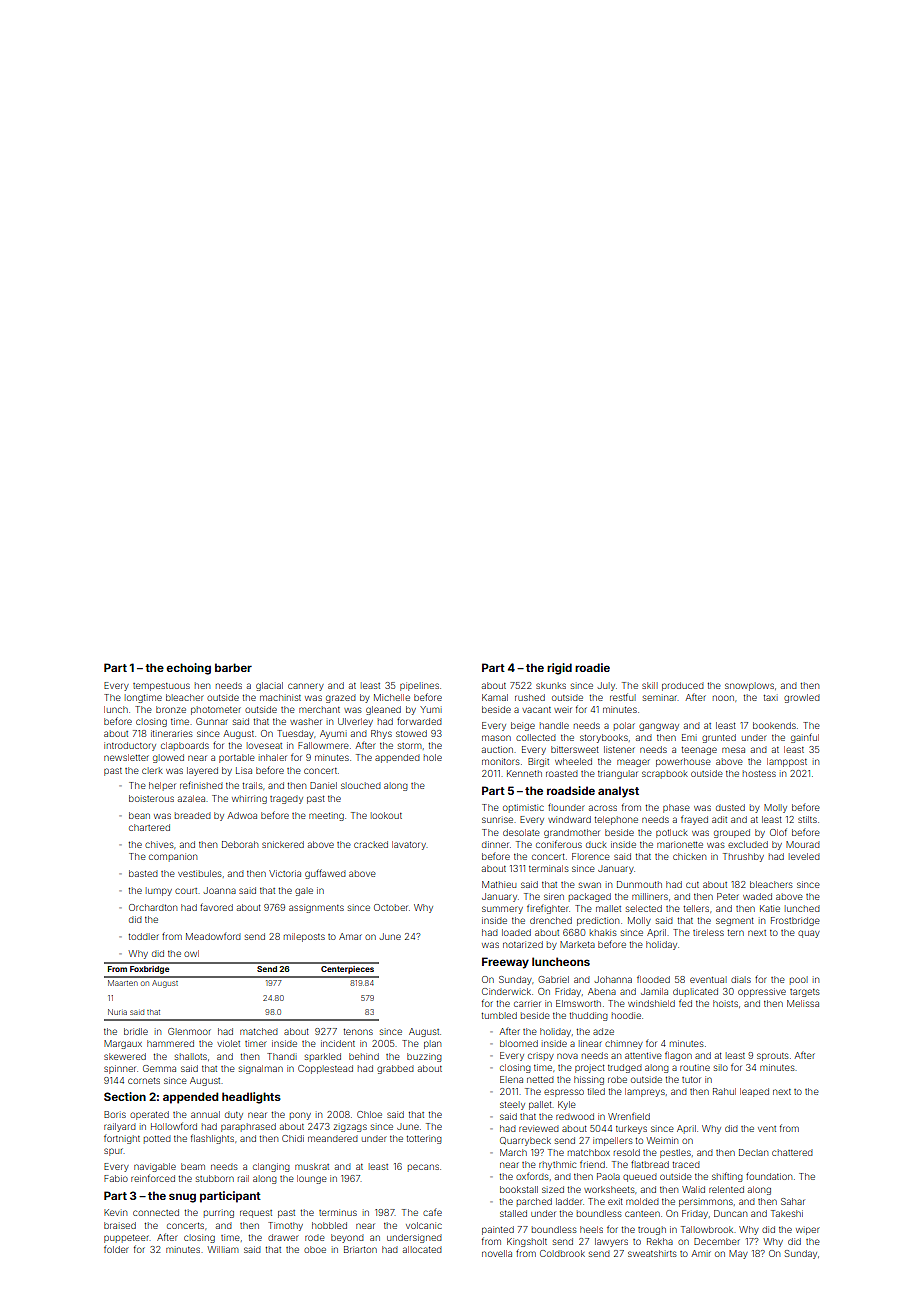 The image size is (924, 1308). Describe the element at coordinates (807, 819) in the image. I see `stilts` at that location.
